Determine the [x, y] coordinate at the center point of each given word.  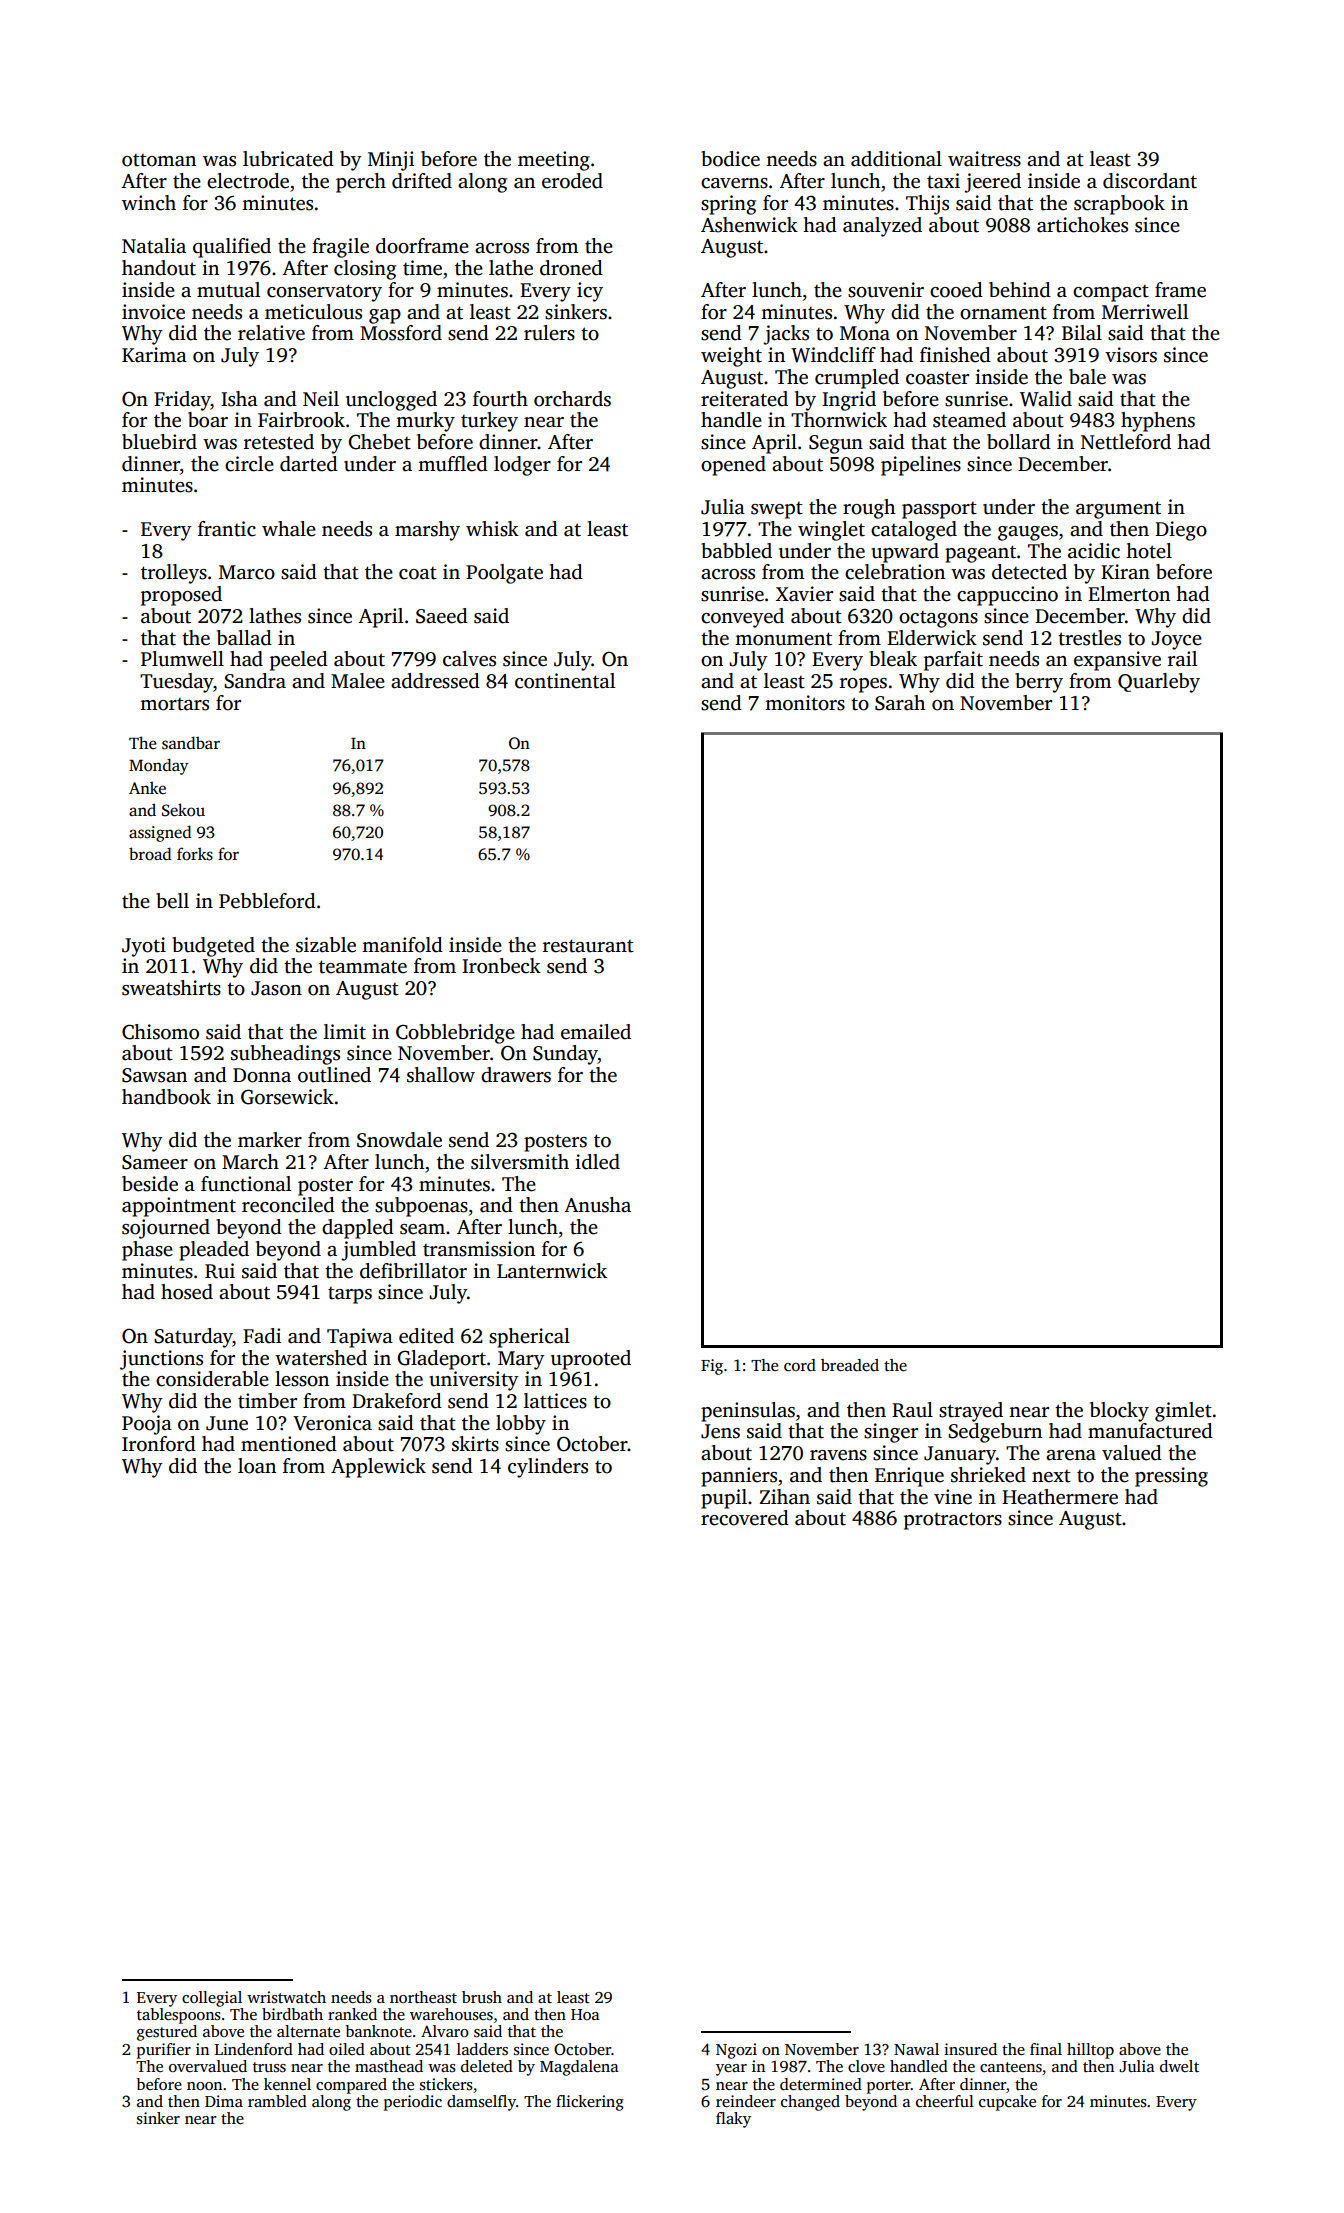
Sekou [183, 810]
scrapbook [1119, 205]
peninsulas [748, 1412]
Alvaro [445, 2031]
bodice [730, 159]
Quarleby [1159, 683]
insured [970, 2049]
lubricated [288, 159]
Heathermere [1060, 1497]
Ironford [159, 1444]
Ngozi [736, 2051]
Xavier [804, 594]
